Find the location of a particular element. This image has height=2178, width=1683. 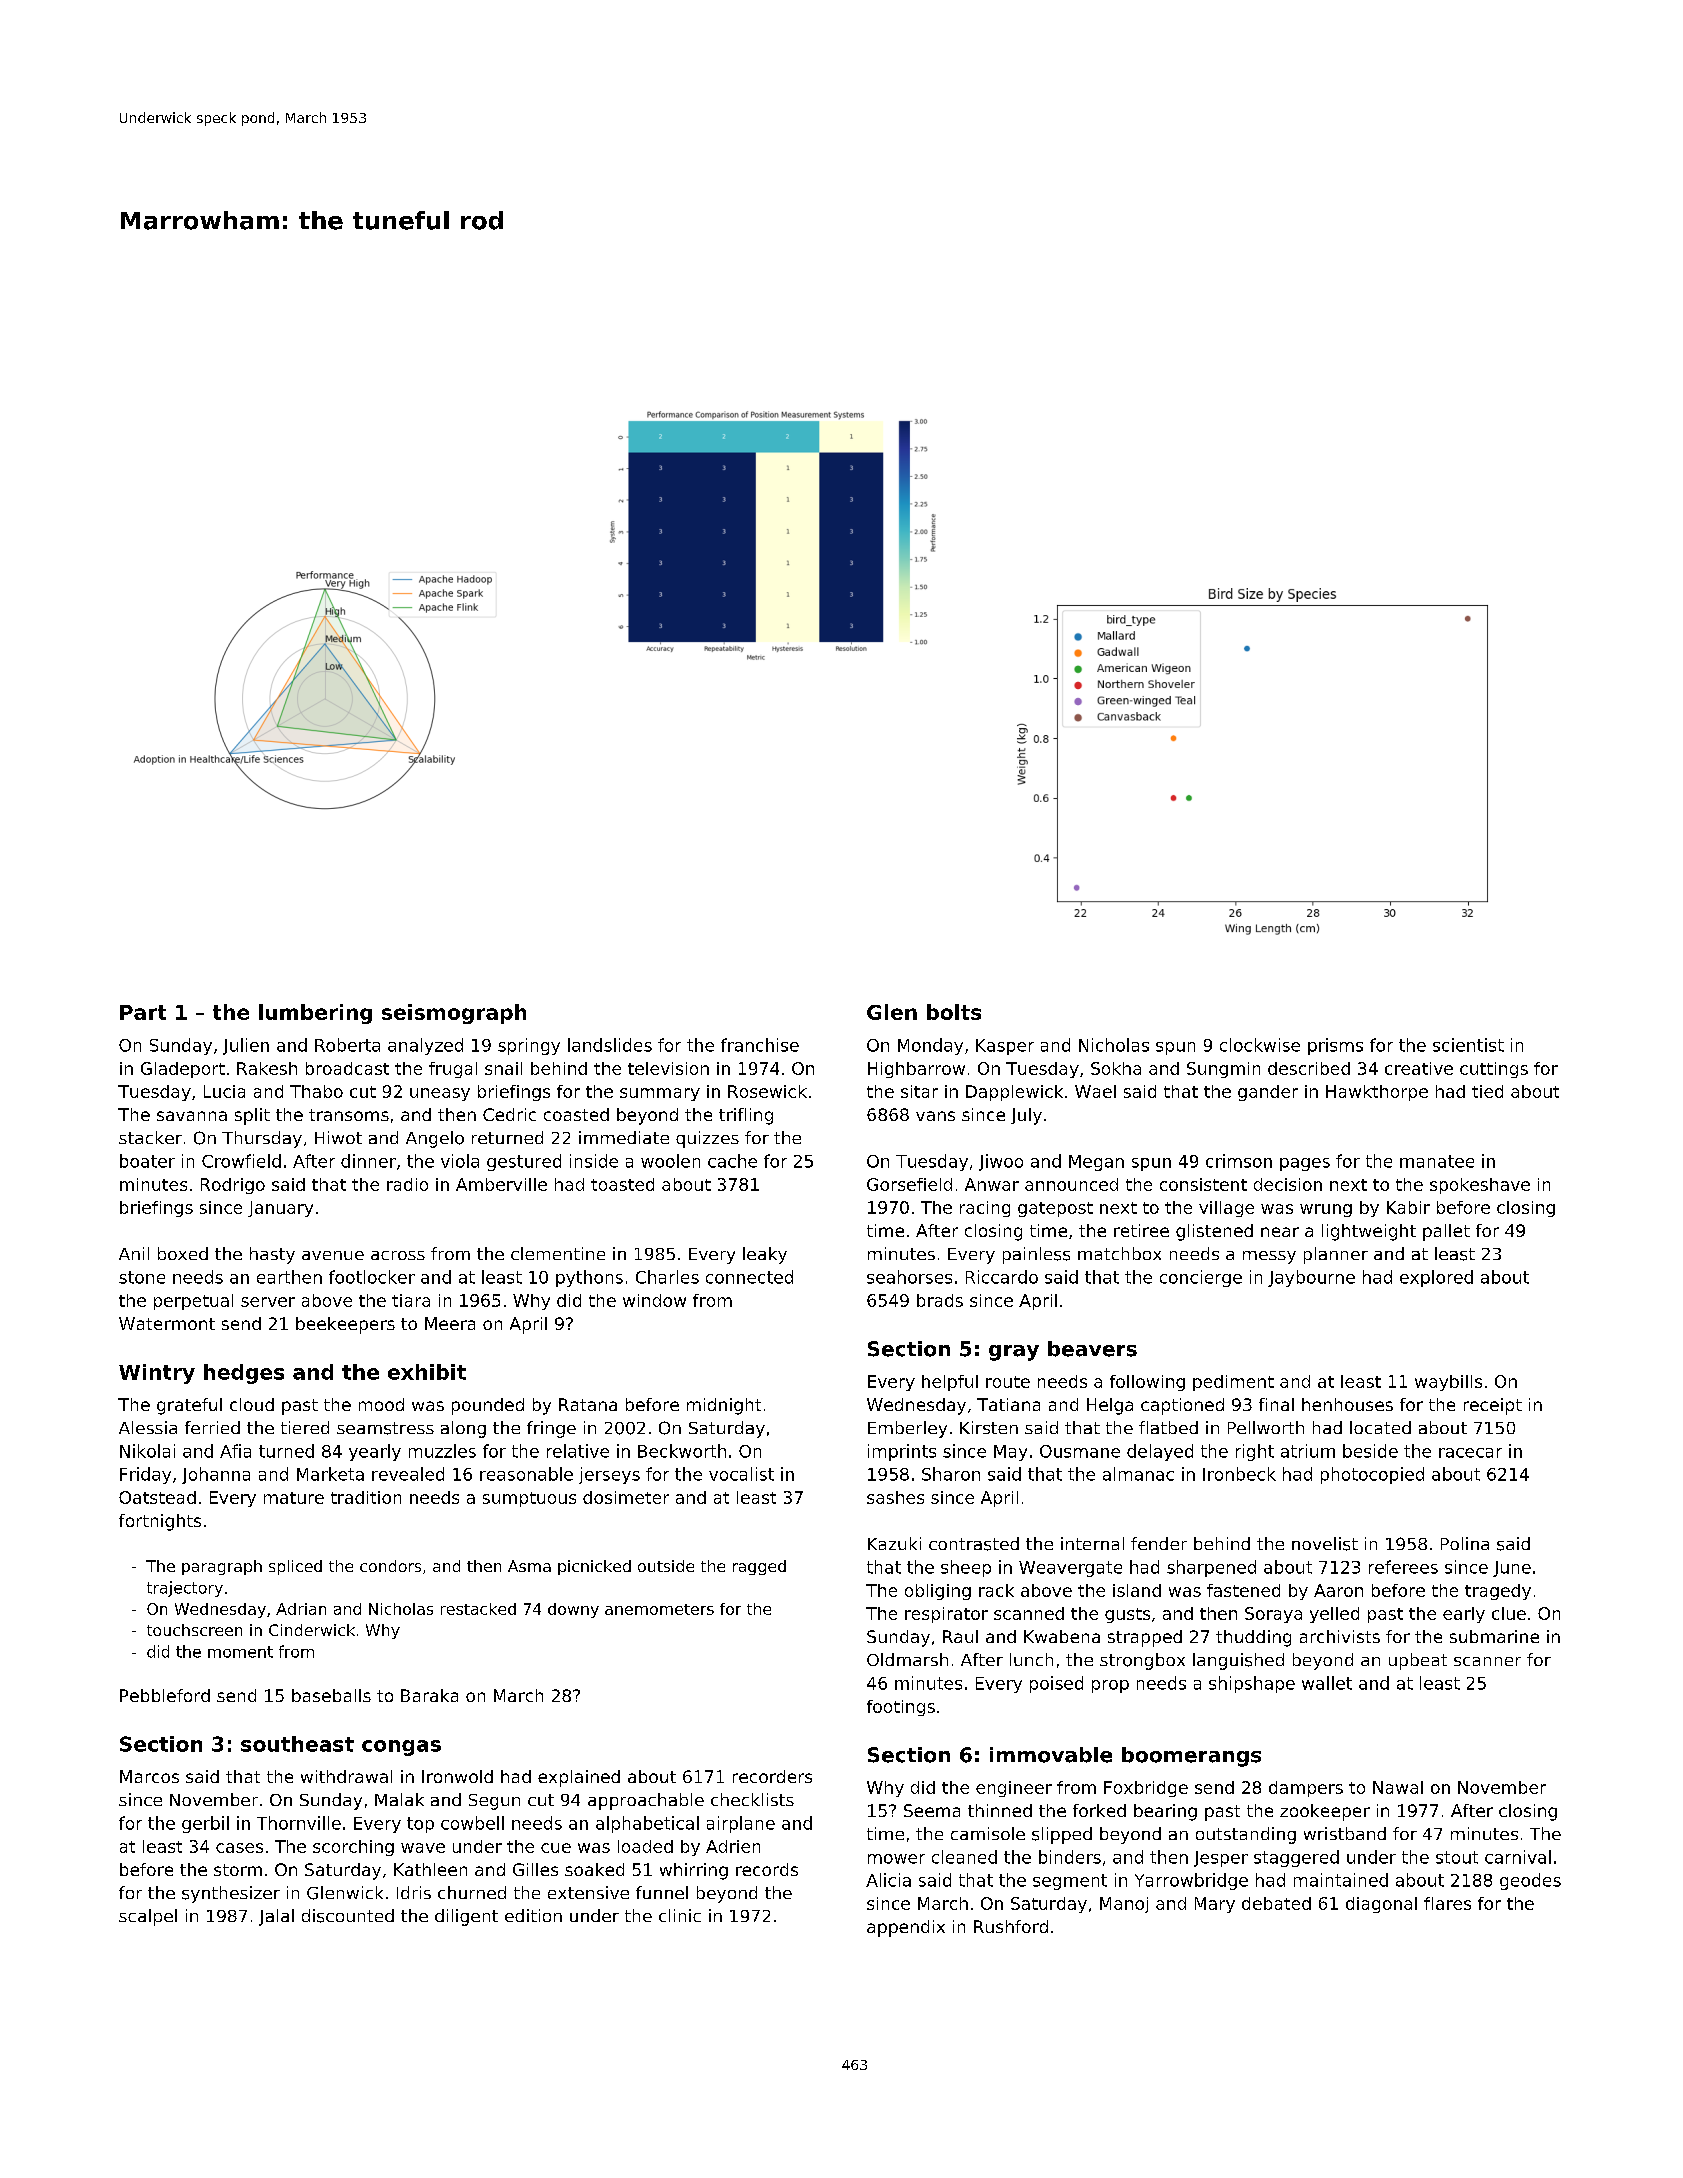

bolts is located at coordinates (954, 1012).
